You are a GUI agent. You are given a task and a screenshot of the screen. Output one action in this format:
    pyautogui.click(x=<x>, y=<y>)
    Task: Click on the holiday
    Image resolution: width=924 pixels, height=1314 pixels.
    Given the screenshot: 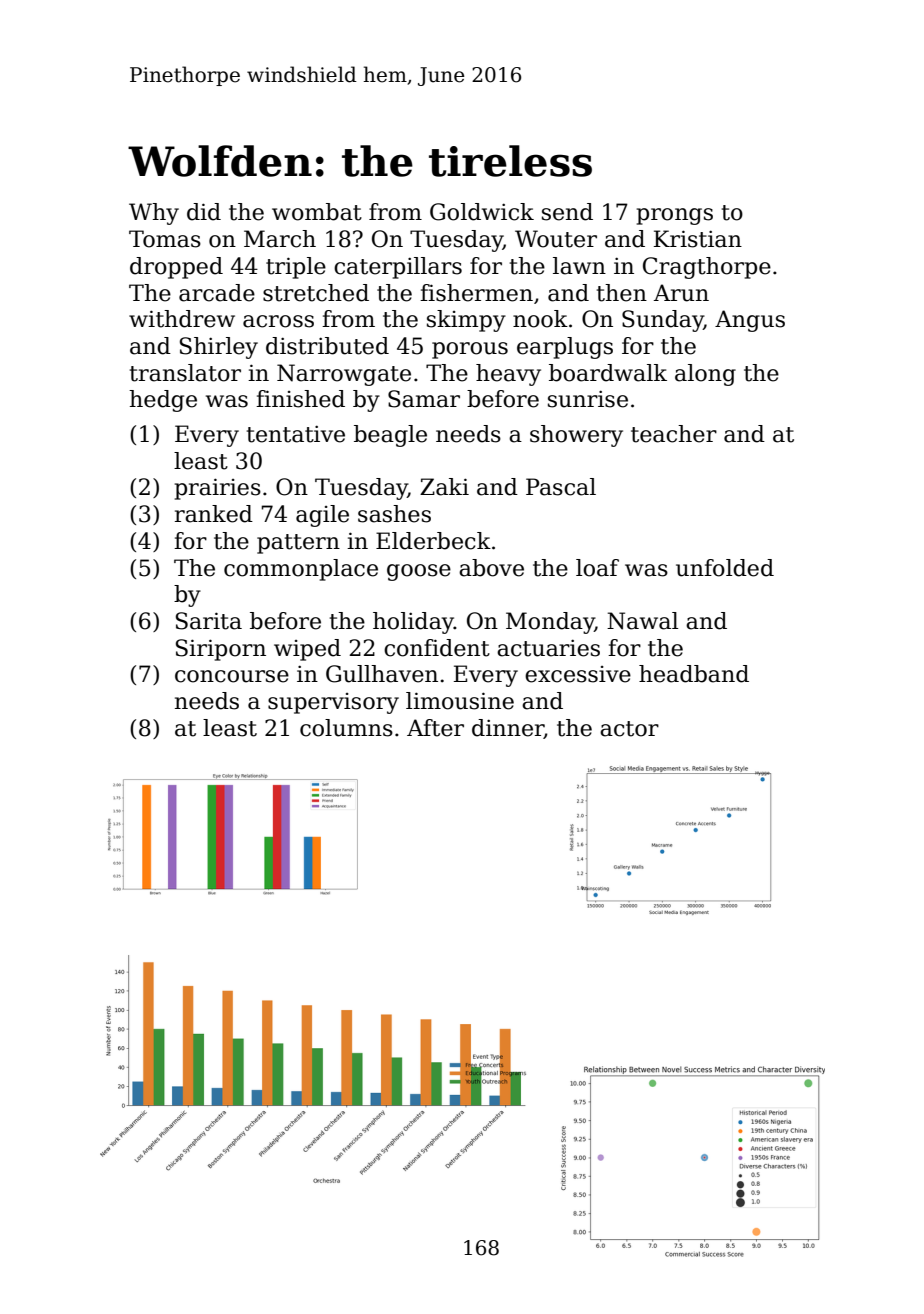 What is the action you would take?
    pyautogui.click(x=413, y=623)
